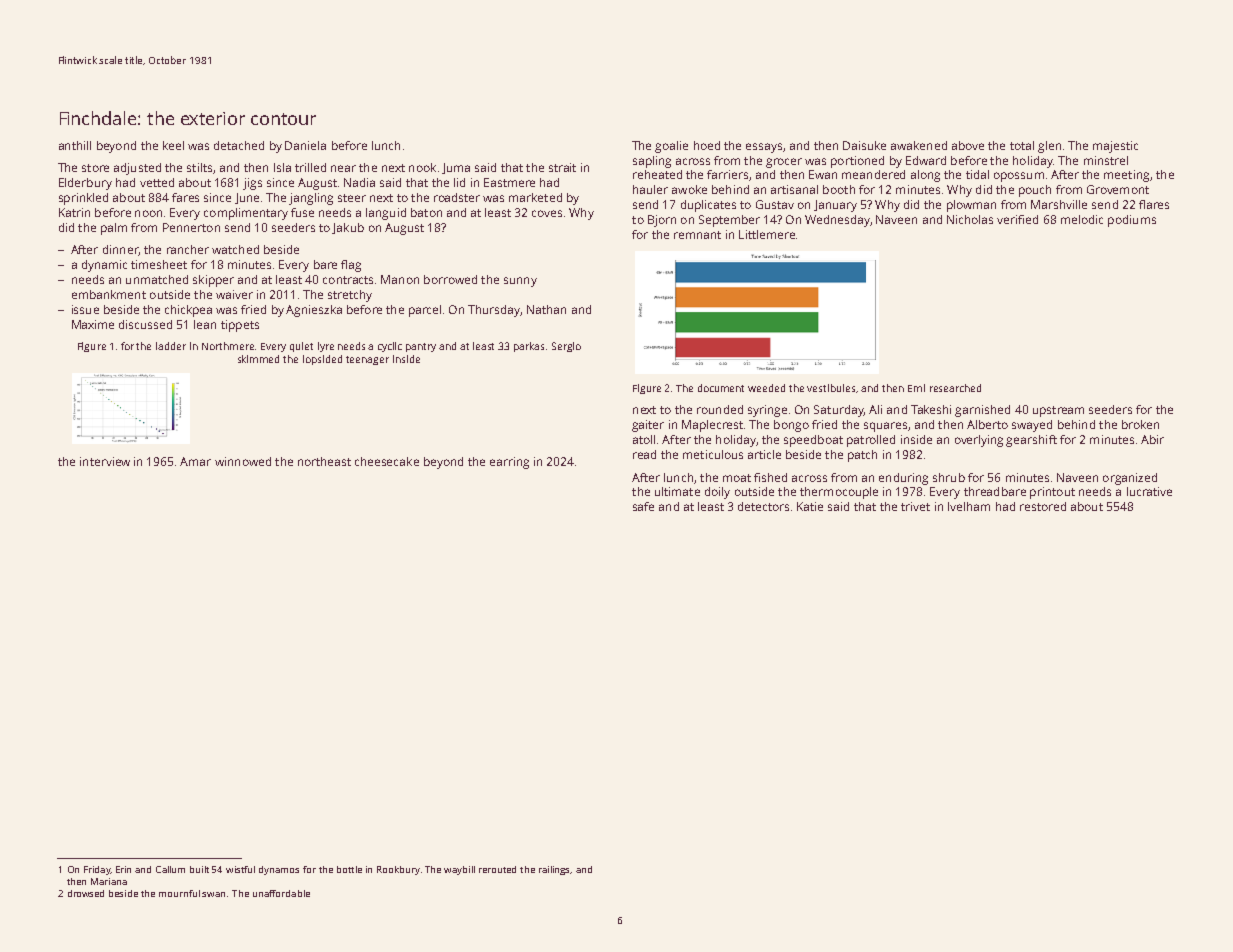  Describe the element at coordinates (767, 234) in the page. I see `Littlemere` at that location.
